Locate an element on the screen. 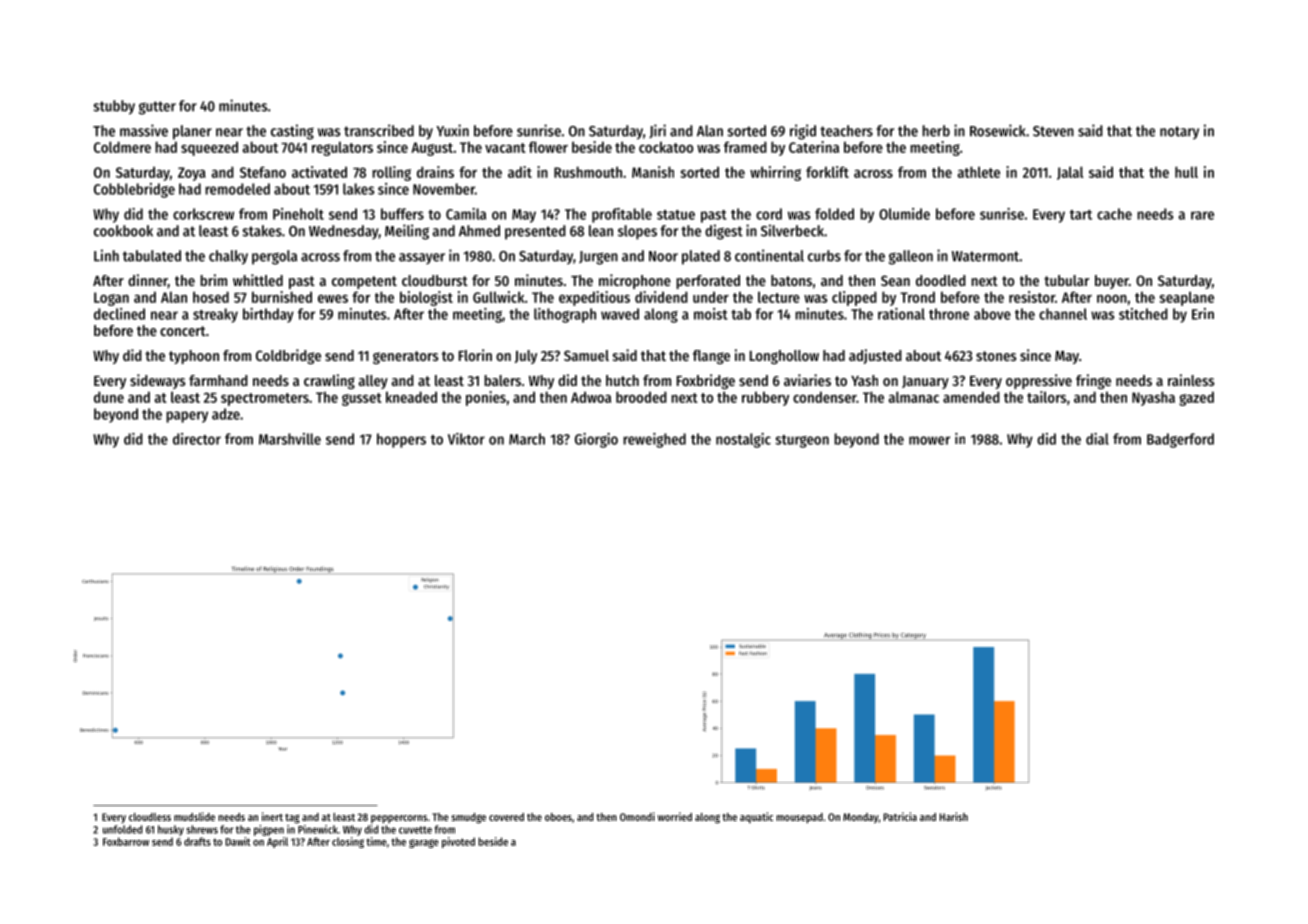  sturgeon is located at coordinates (802, 441).
